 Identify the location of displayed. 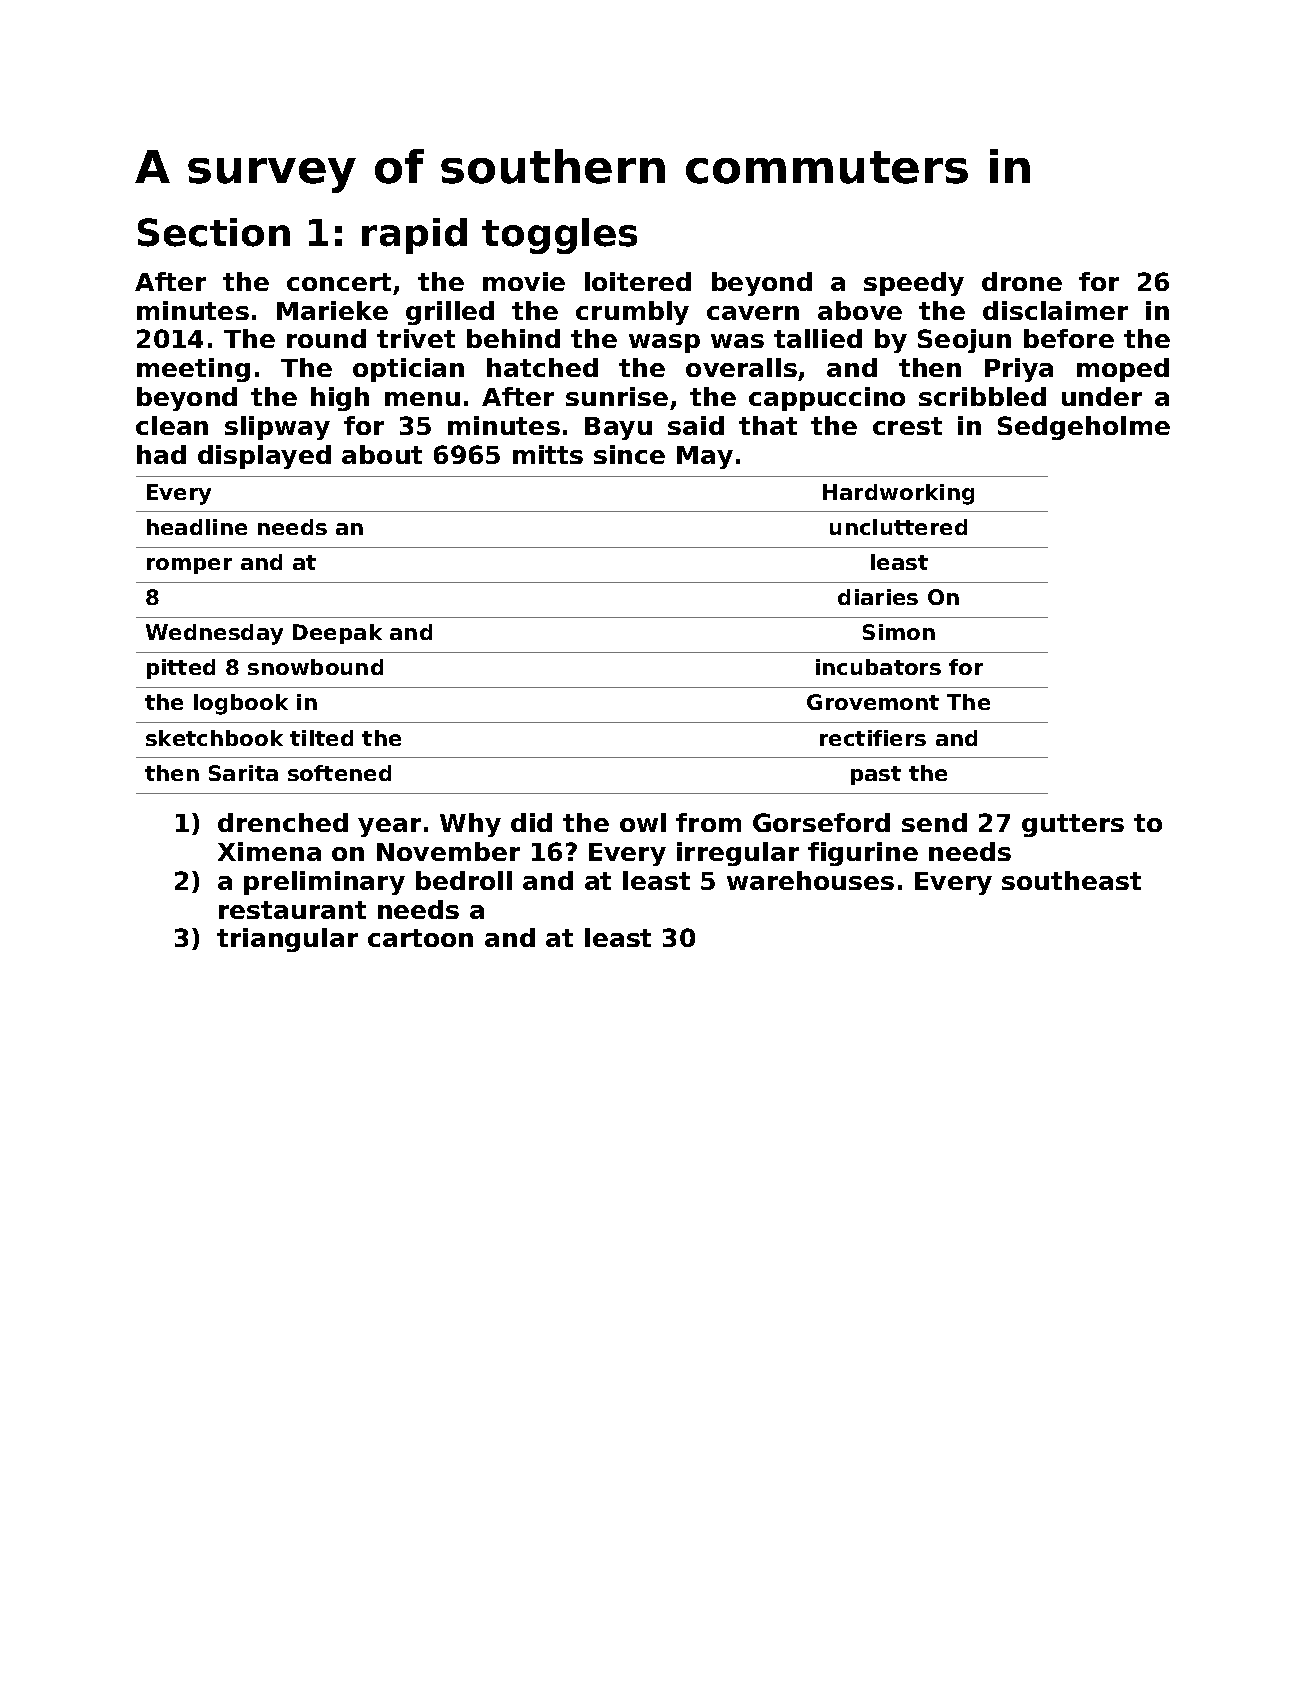
(264, 457).
